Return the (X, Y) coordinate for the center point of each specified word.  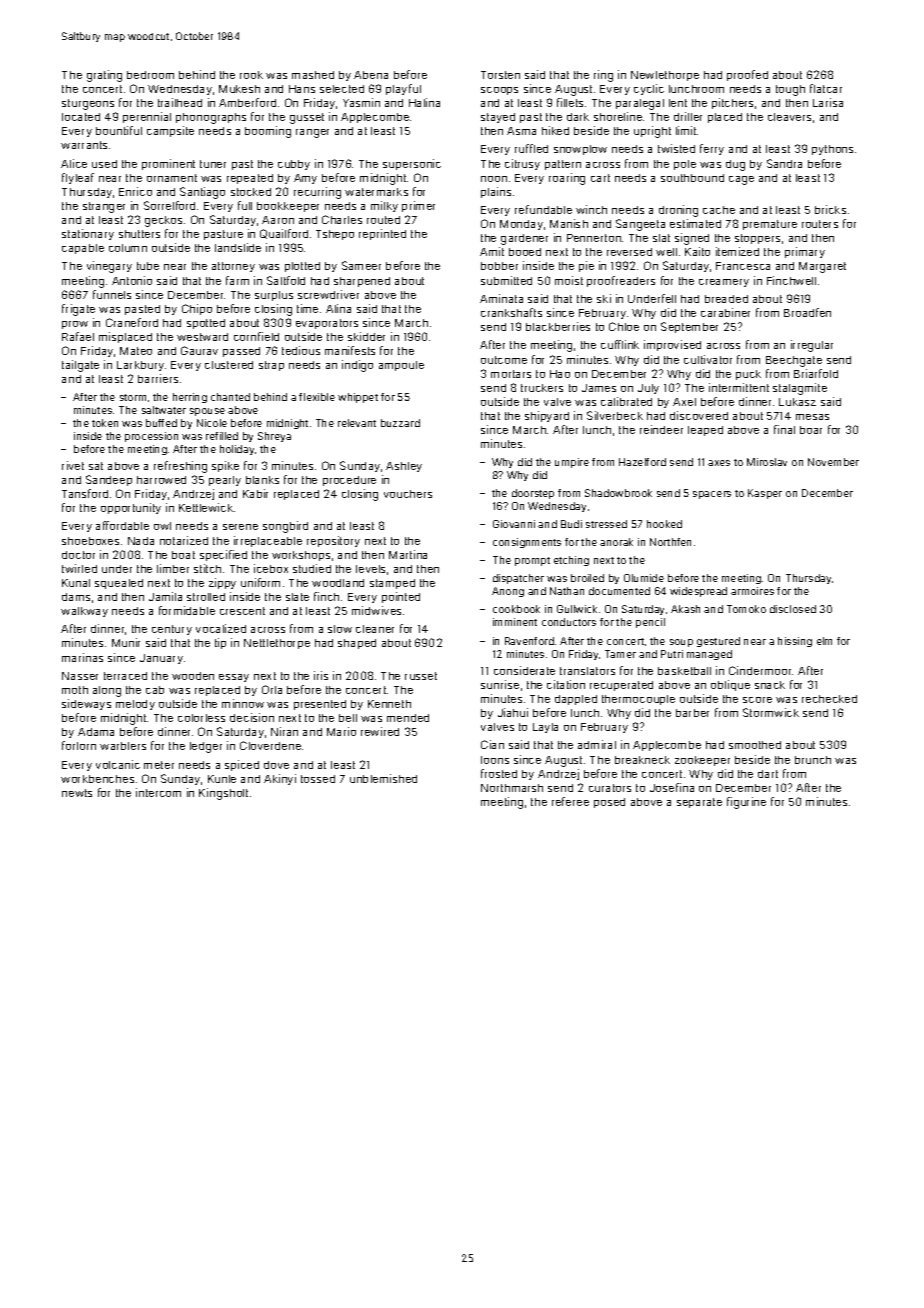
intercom (158, 792)
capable (83, 249)
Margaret (822, 267)
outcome (504, 360)
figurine (746, 803)
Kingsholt (223, 794)
